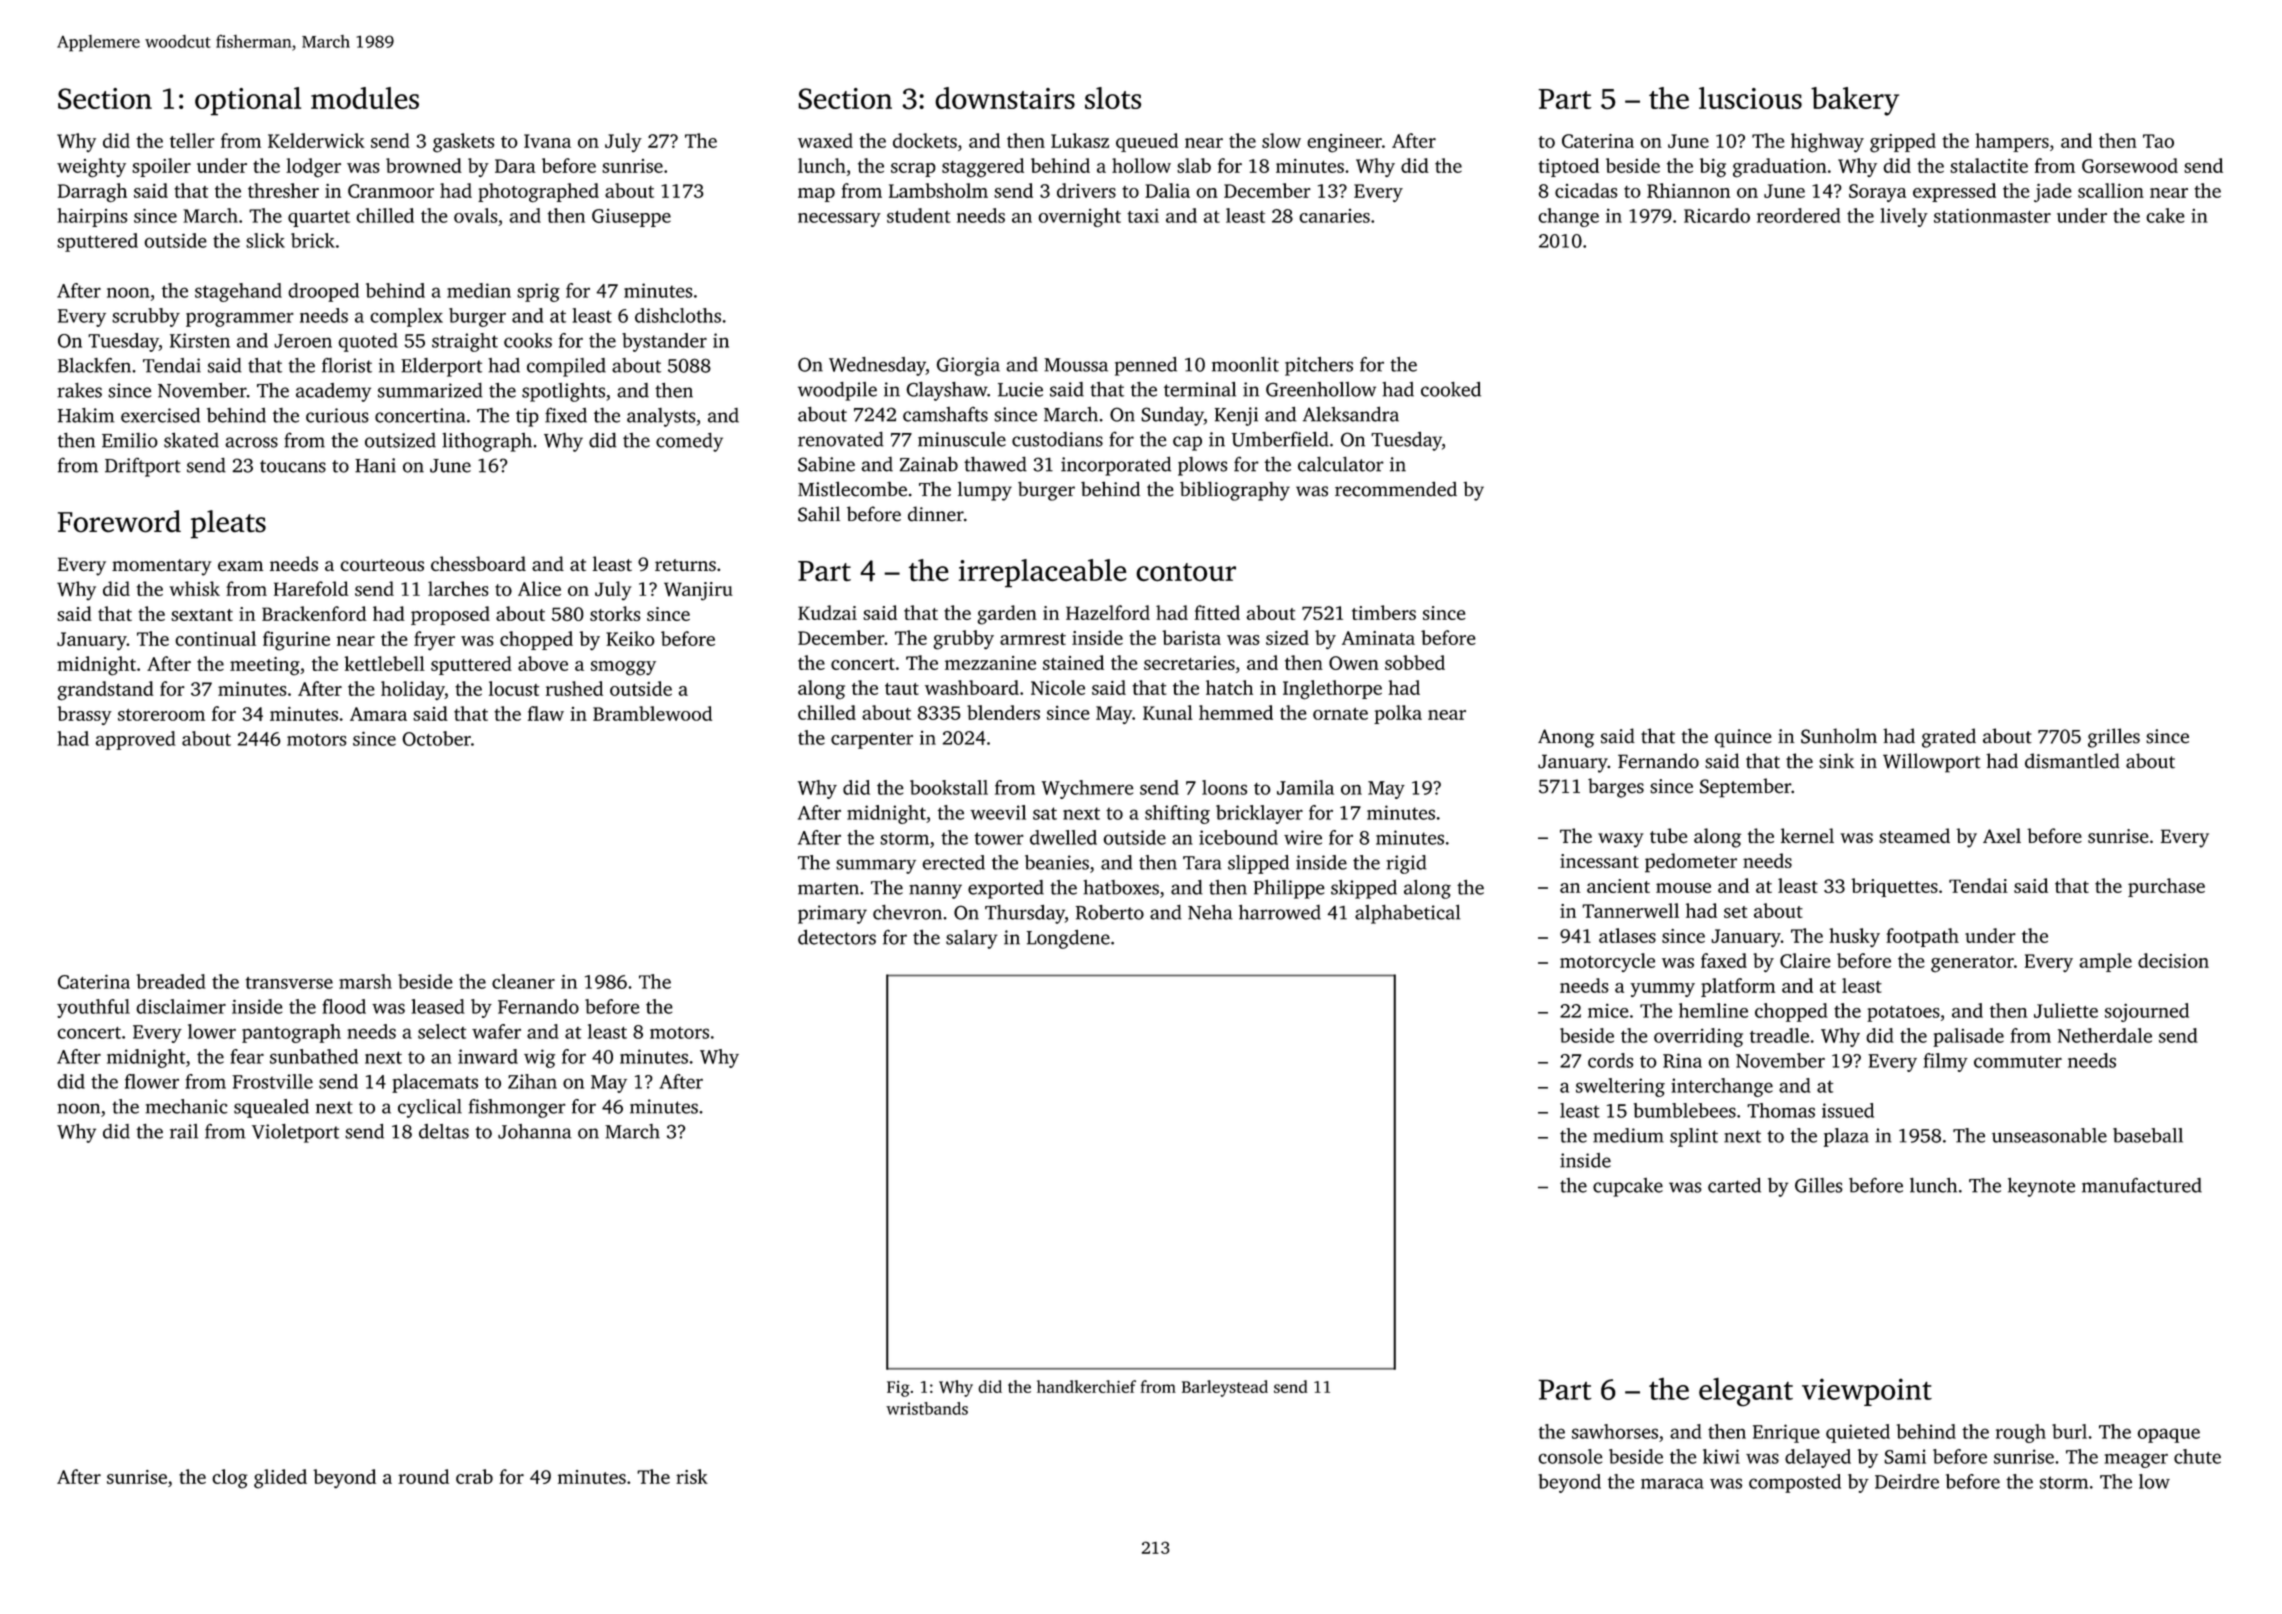  Describe the element at coordinates (1867, 1392) in the screenshot. I see `viewpoint` at that location.
